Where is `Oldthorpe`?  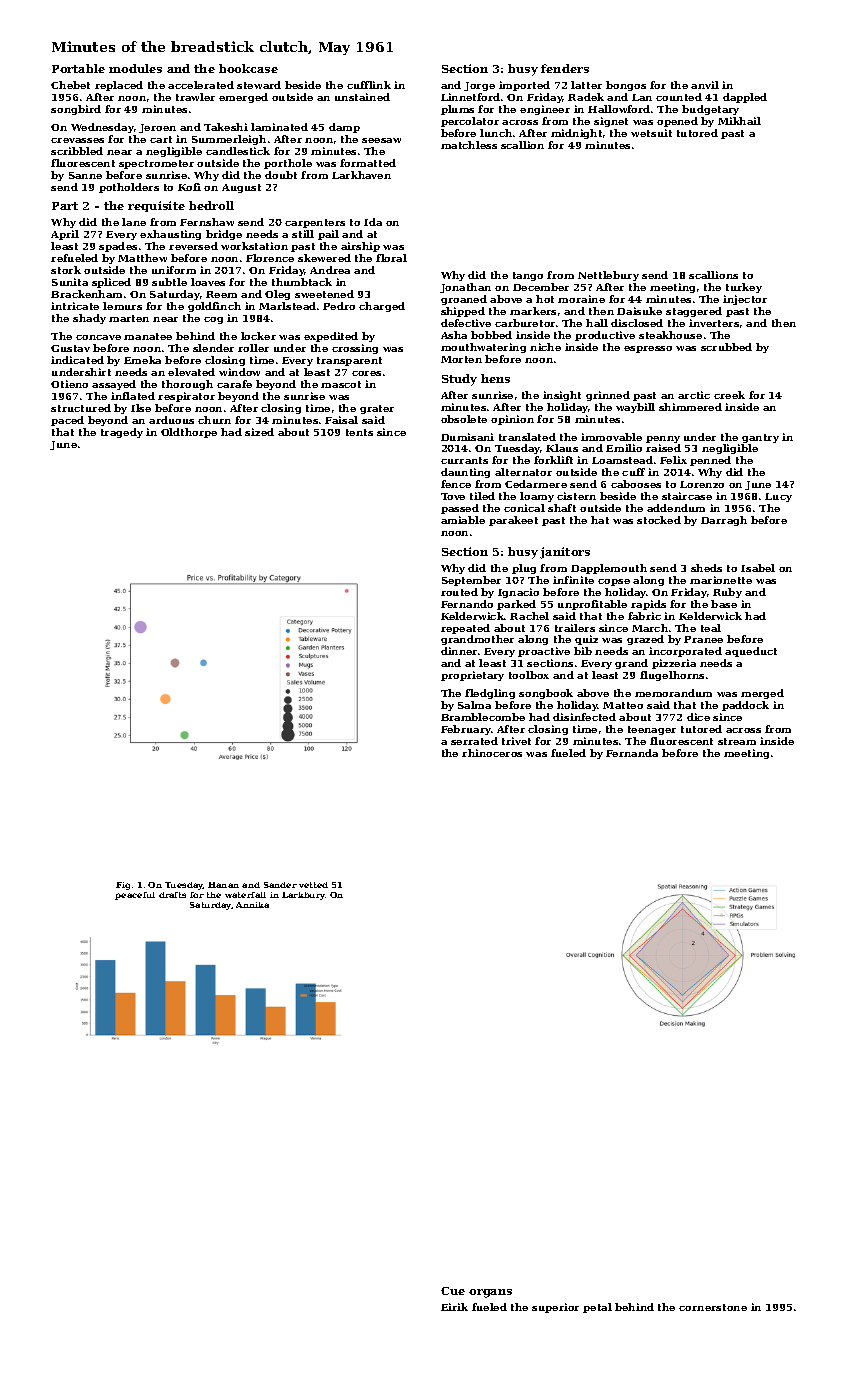
Oldthorpe is located at coordinates (189, 433).
